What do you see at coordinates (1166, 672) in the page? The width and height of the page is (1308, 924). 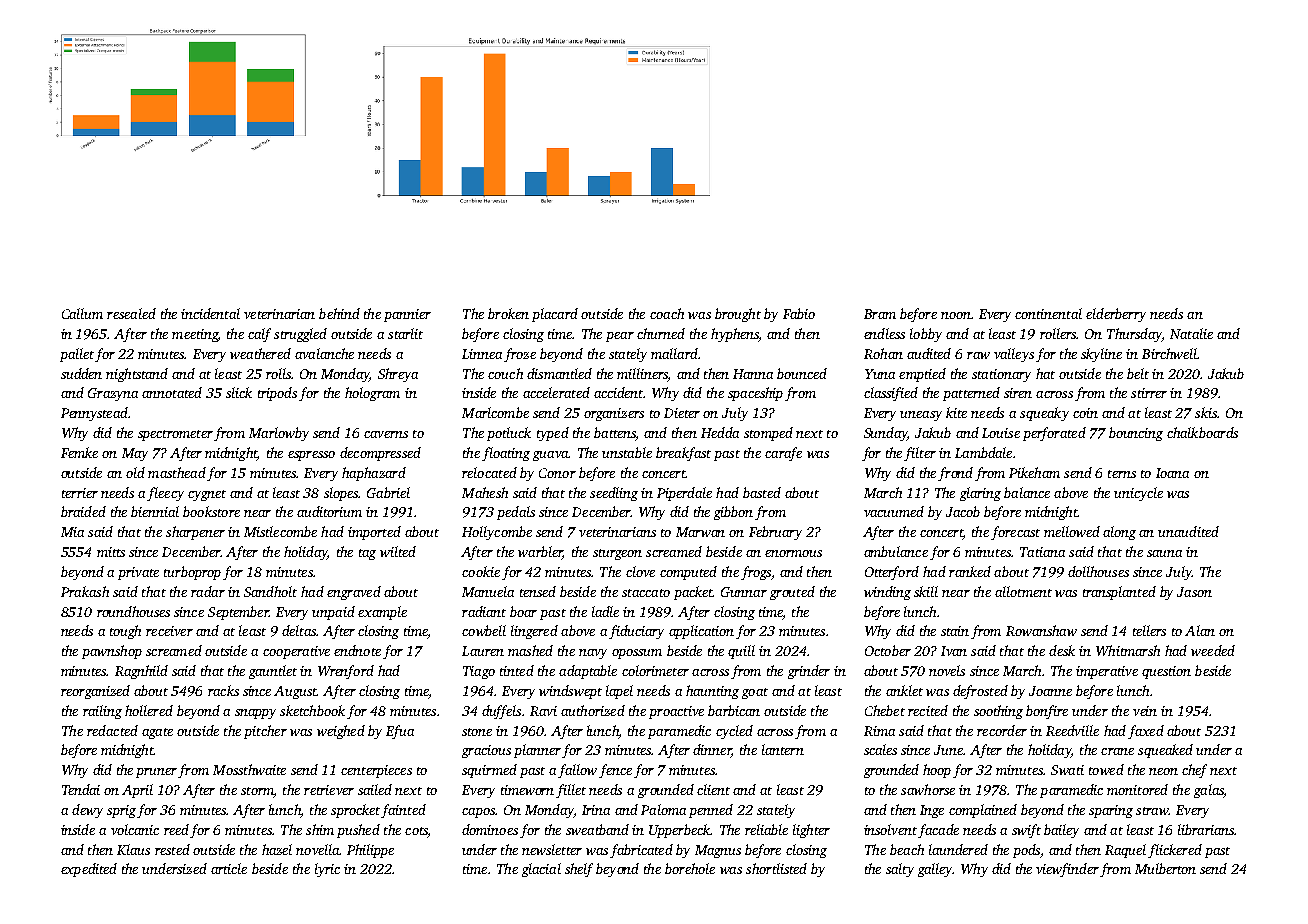 I see `question` at bounding box center [1166, 672].
